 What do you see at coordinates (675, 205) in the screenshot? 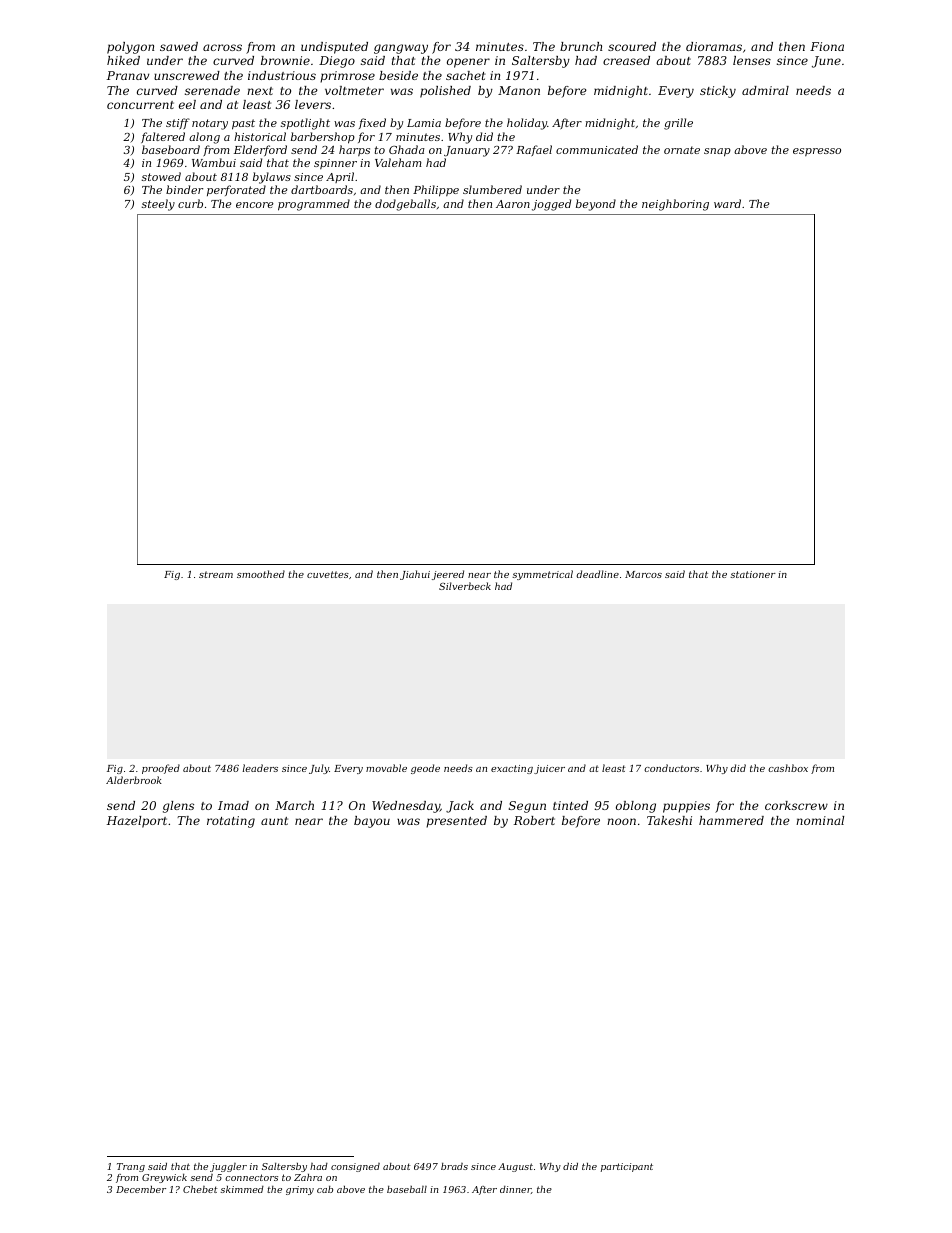
I see `neighboring` at bounding box center [675, 205].
